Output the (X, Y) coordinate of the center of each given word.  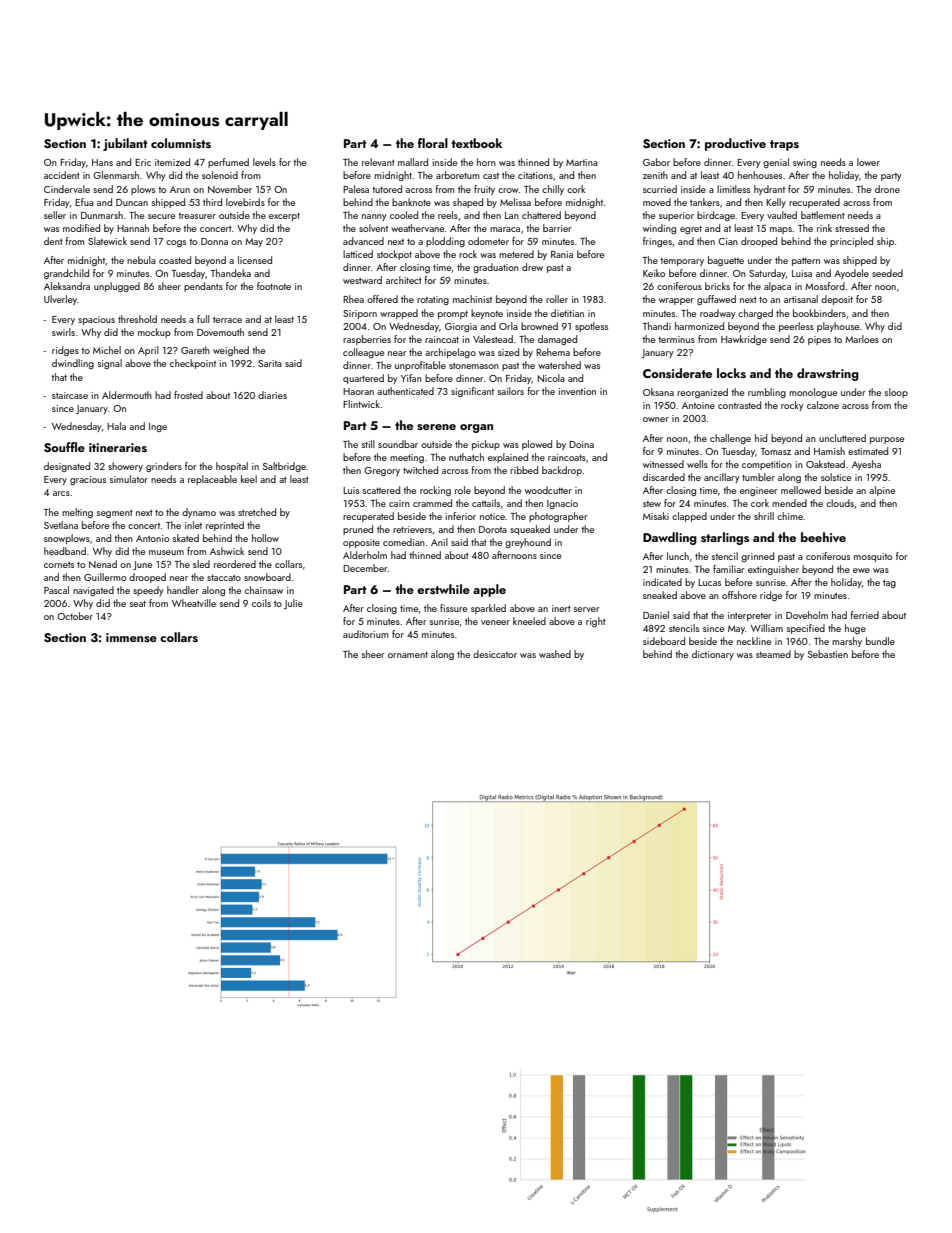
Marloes (862, 339)
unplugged (117, 287)
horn (486, 162)
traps (784, 145)
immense (131, 637)
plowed (537, 445)
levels (264, 162)
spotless (591, 327)
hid (761, 438)
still (368, 444)
